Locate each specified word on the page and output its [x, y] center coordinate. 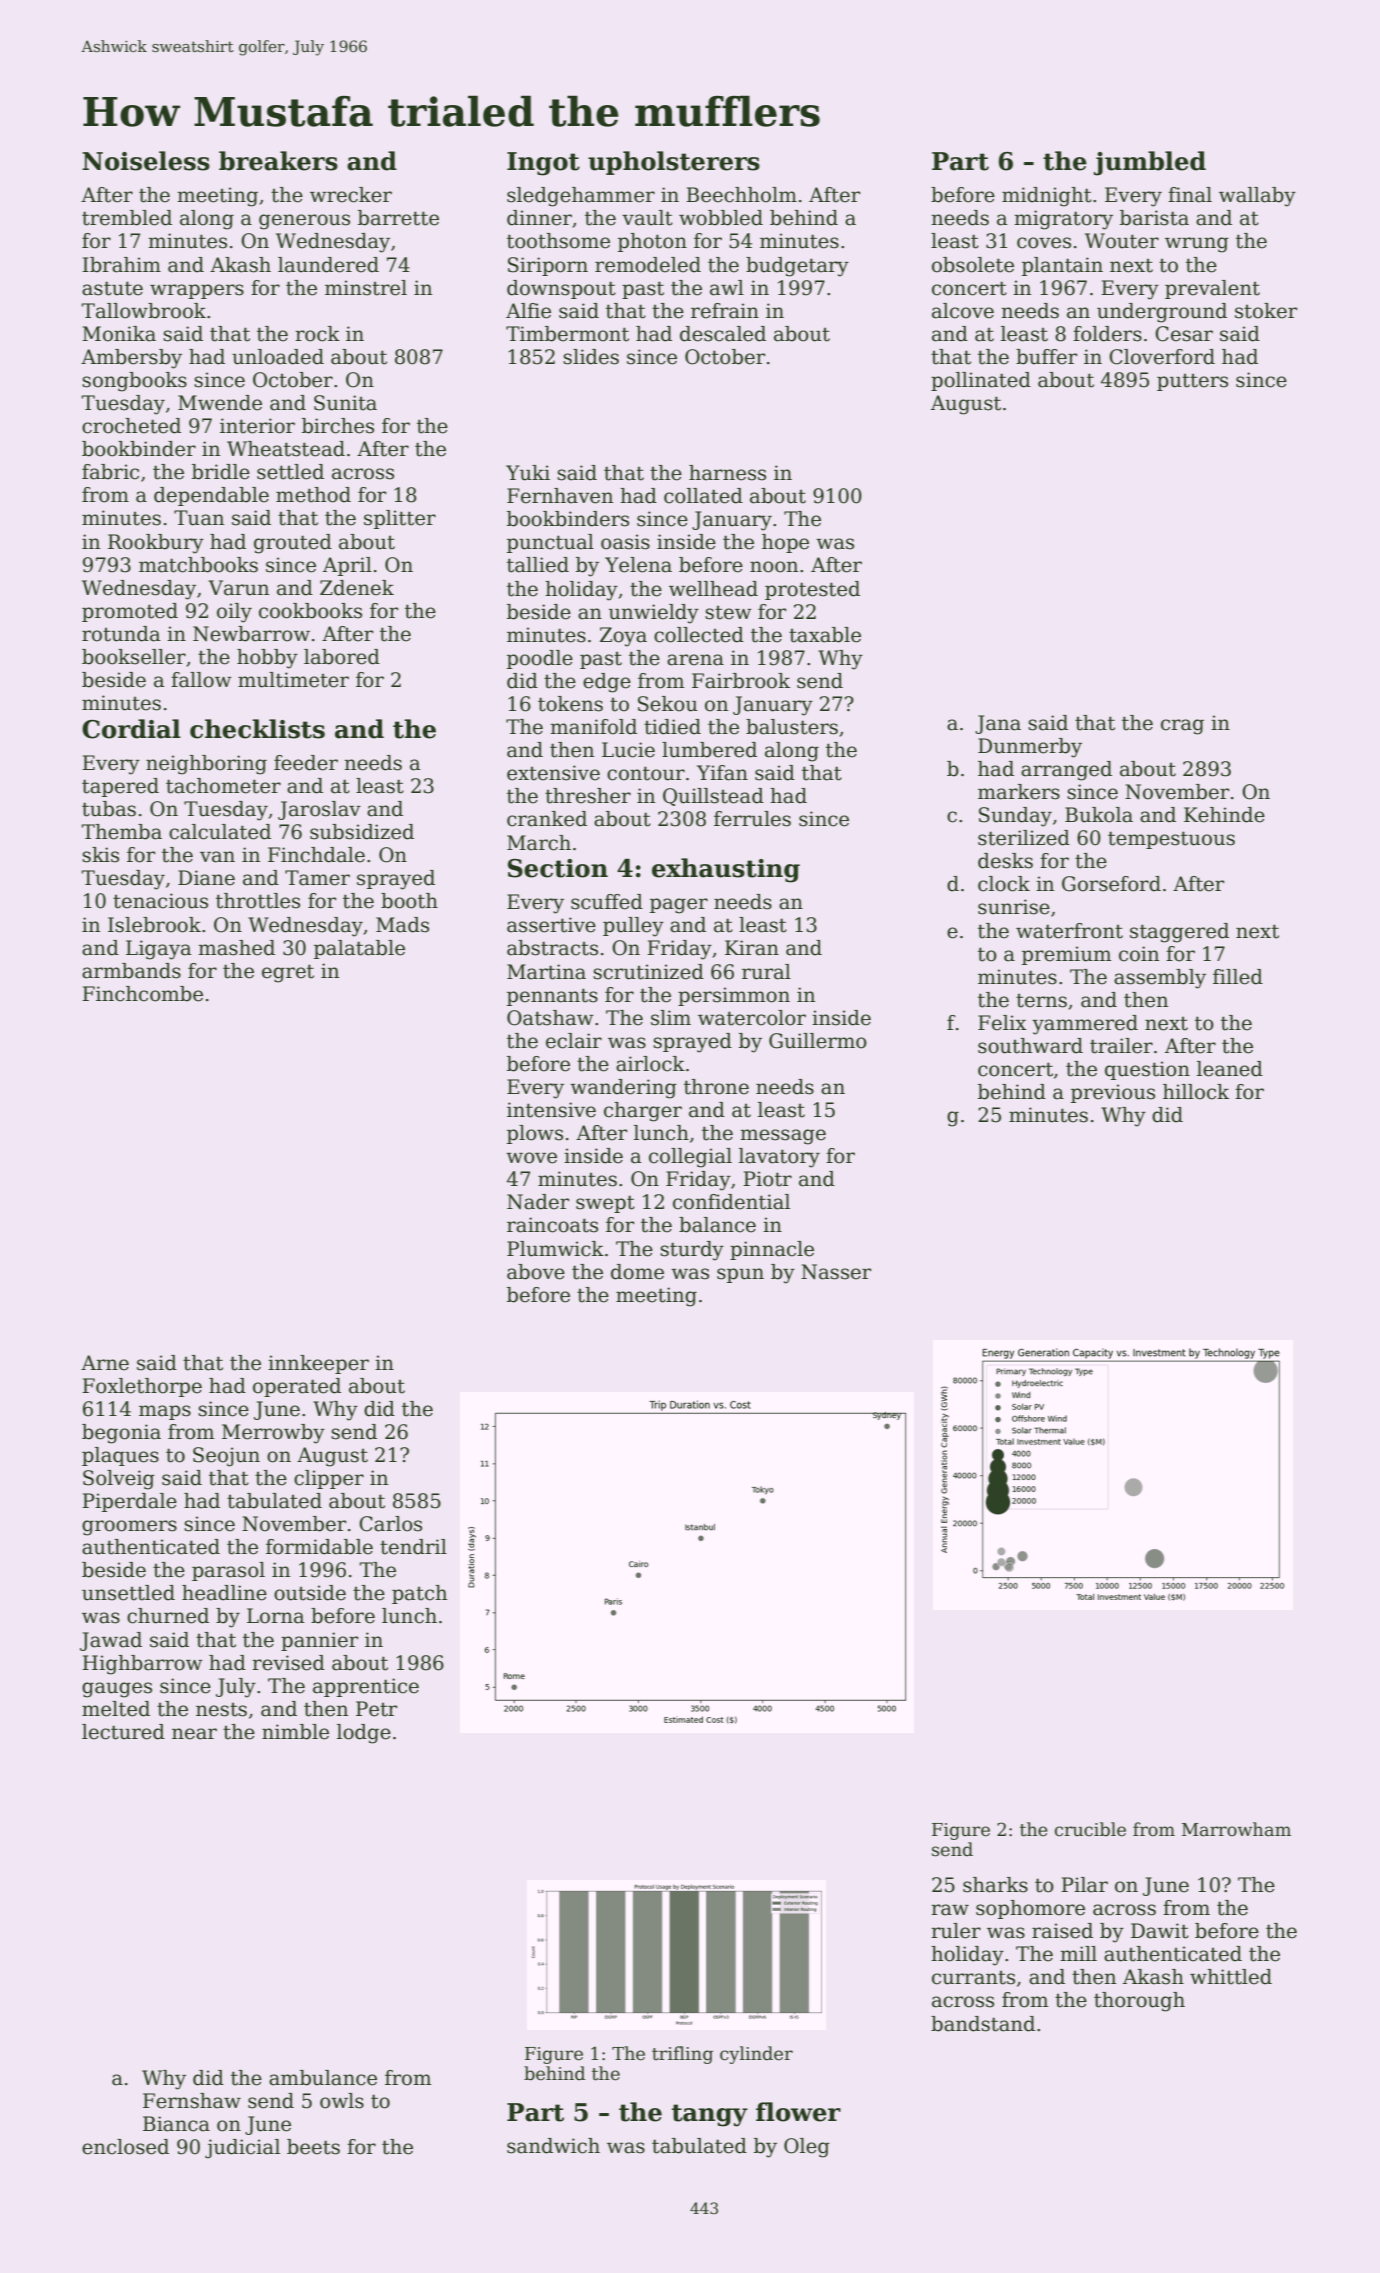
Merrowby [273, 1434]
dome [637, 1272]
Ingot [543, 164]
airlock [650, 1064]
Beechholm [741, 195]
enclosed [125, 2147]
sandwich [553, 2146]
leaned [1230, 1069]
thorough [1139, 2002]
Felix [1002, 1023]
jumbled [1150, 163]
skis [100, 855]
